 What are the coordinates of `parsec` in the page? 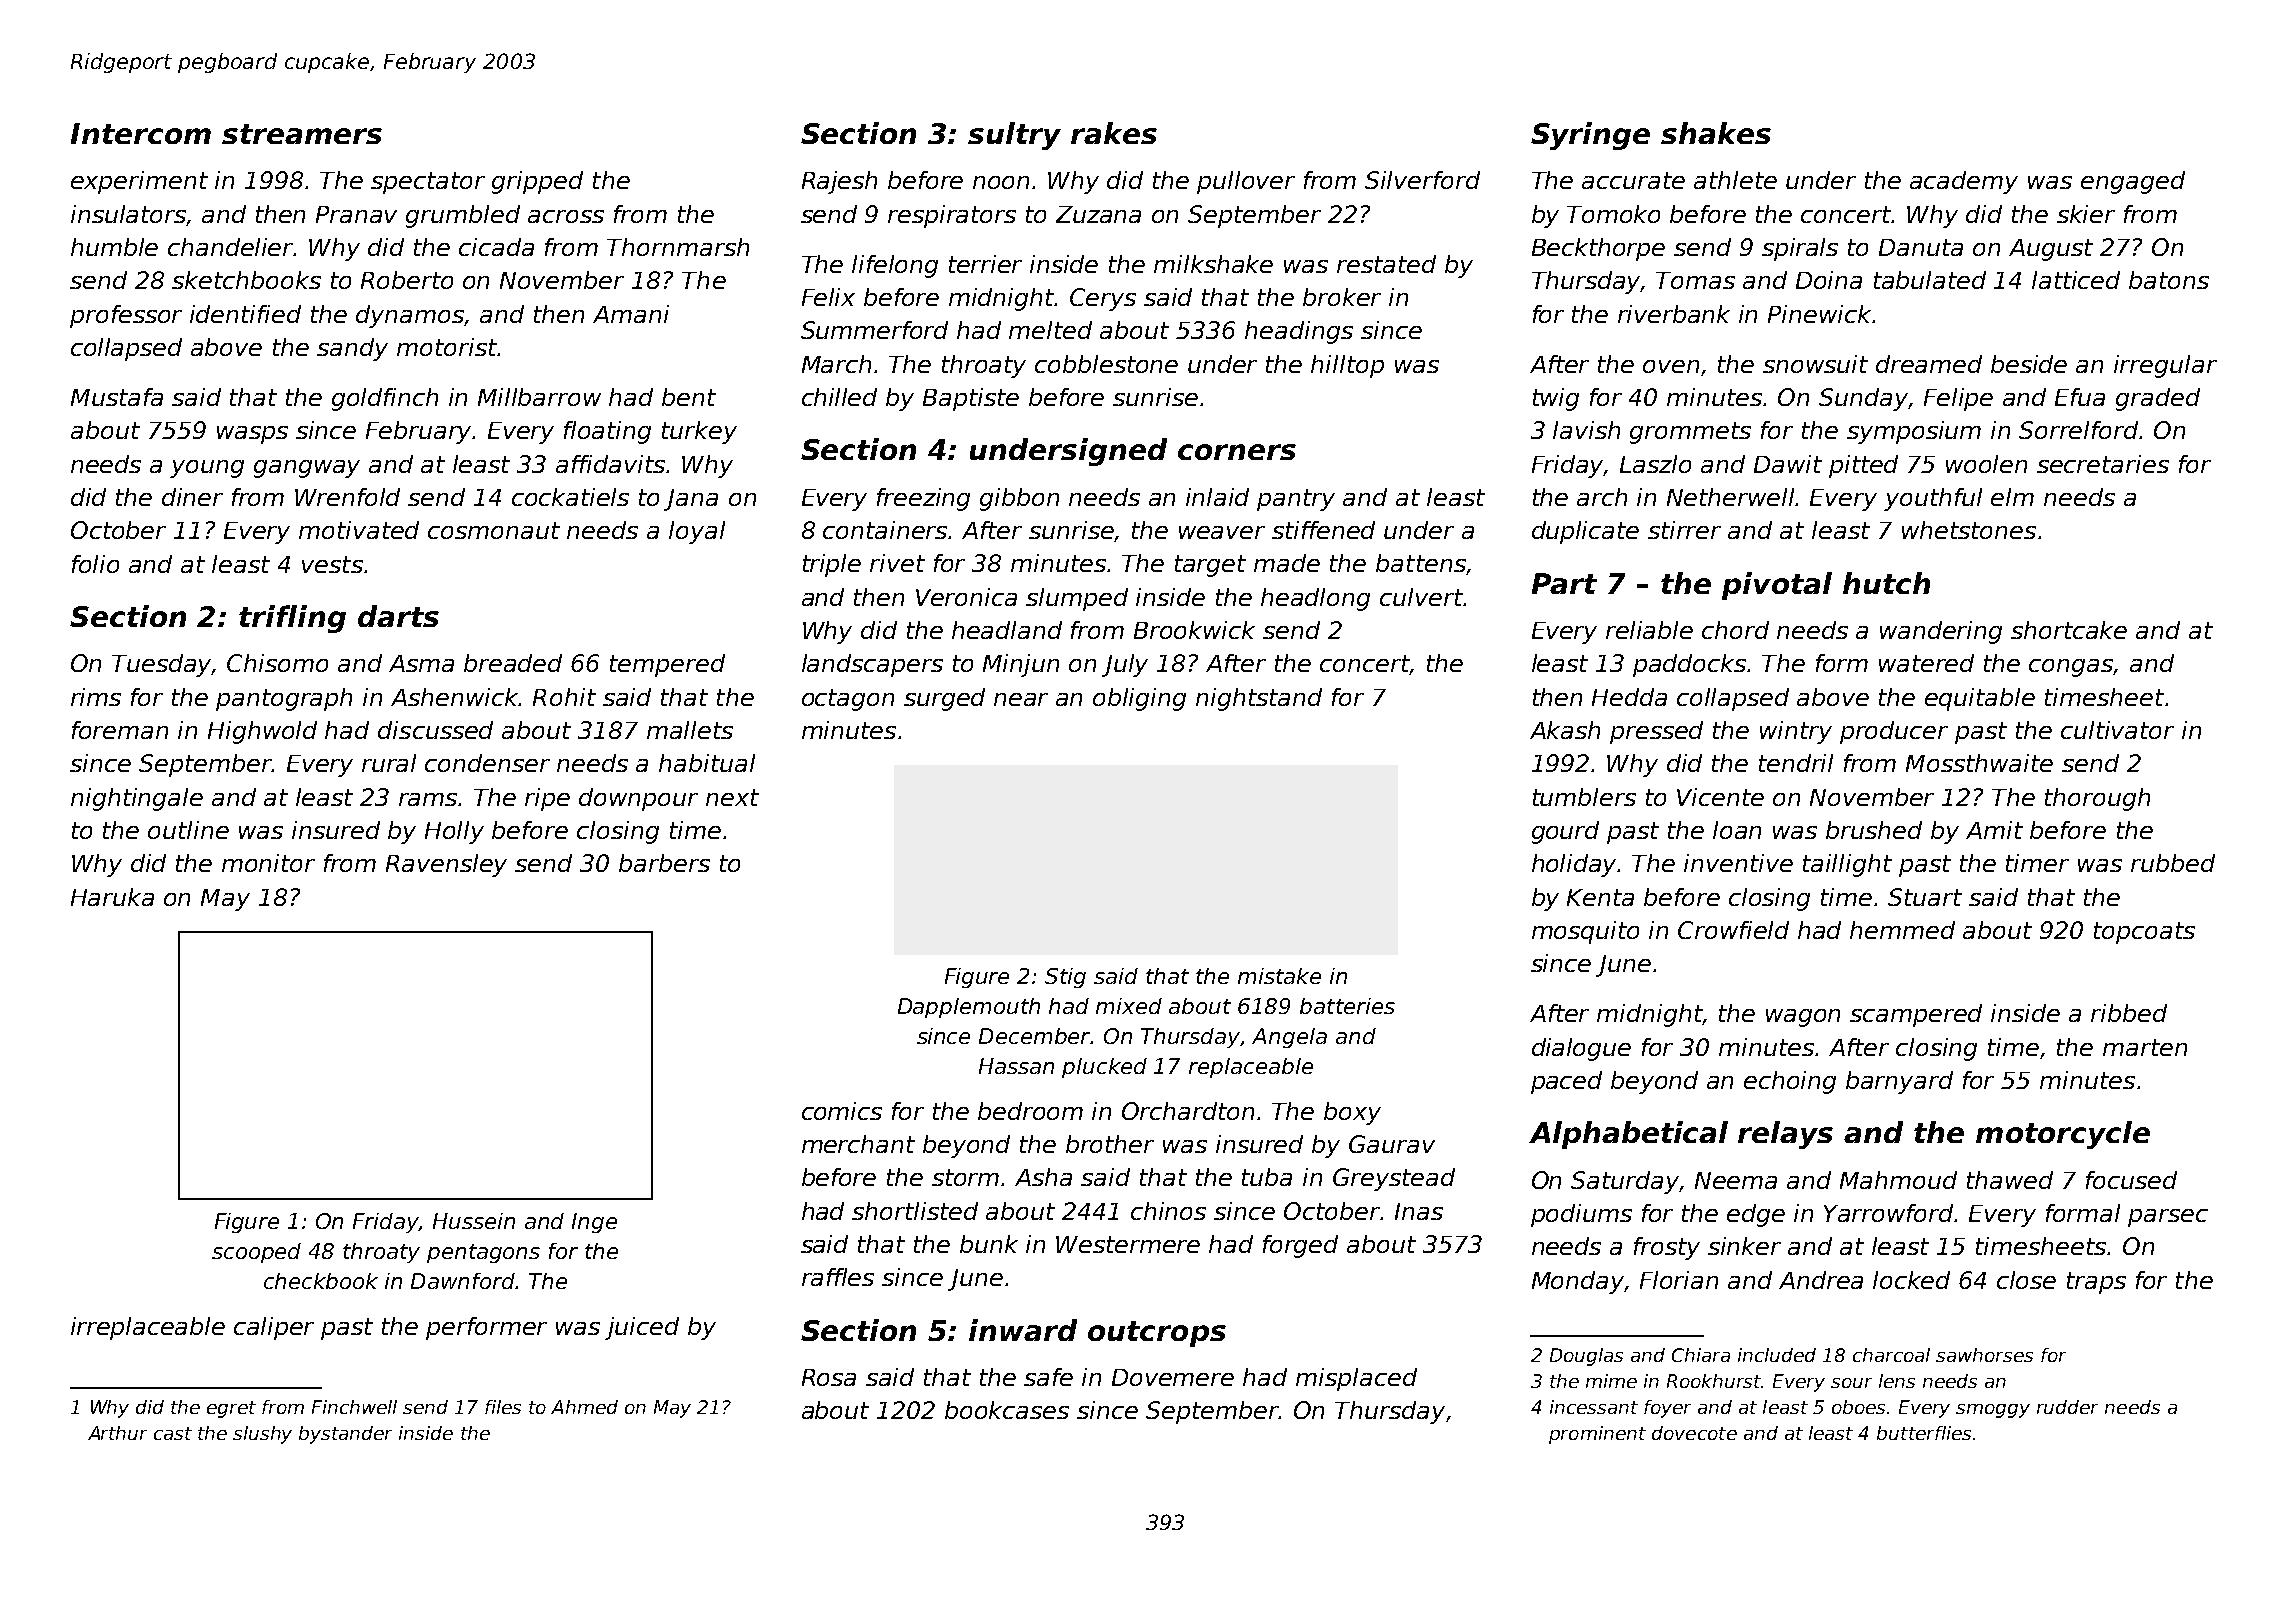 It's located at (2168, 1218).
